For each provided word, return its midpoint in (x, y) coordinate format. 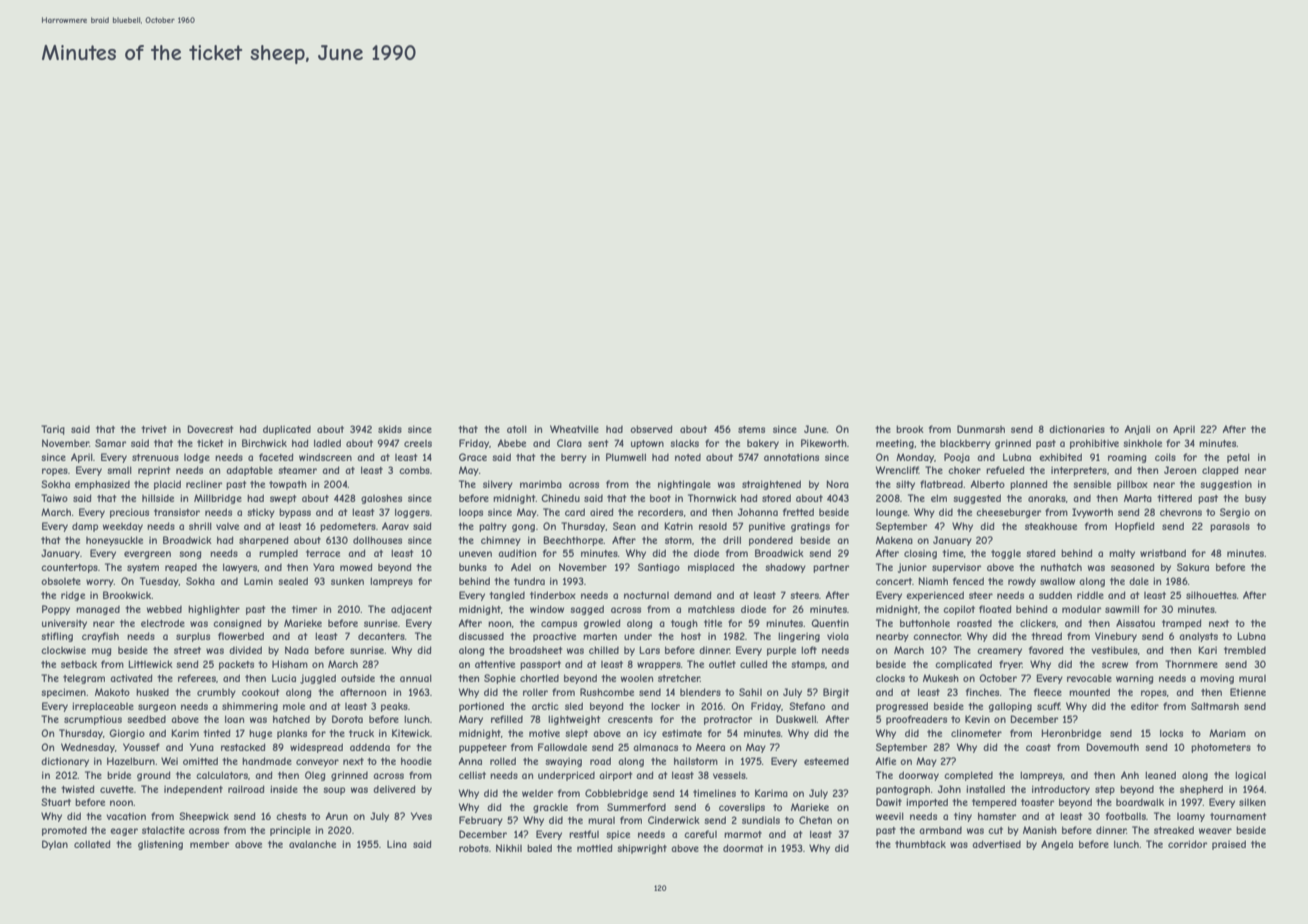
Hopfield (1135, 527)
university (64, 624)
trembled (1245, 650)
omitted (200, 761)
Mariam (1227, 733)
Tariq (53, 430)
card (575, 512)
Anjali (1137, 430)
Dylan (55, 845)
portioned (481, 707)
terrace (323, 553)
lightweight (574, 720)
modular (1081, 609)
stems (751, 429)
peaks (394, 707)
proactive (554, 637)
